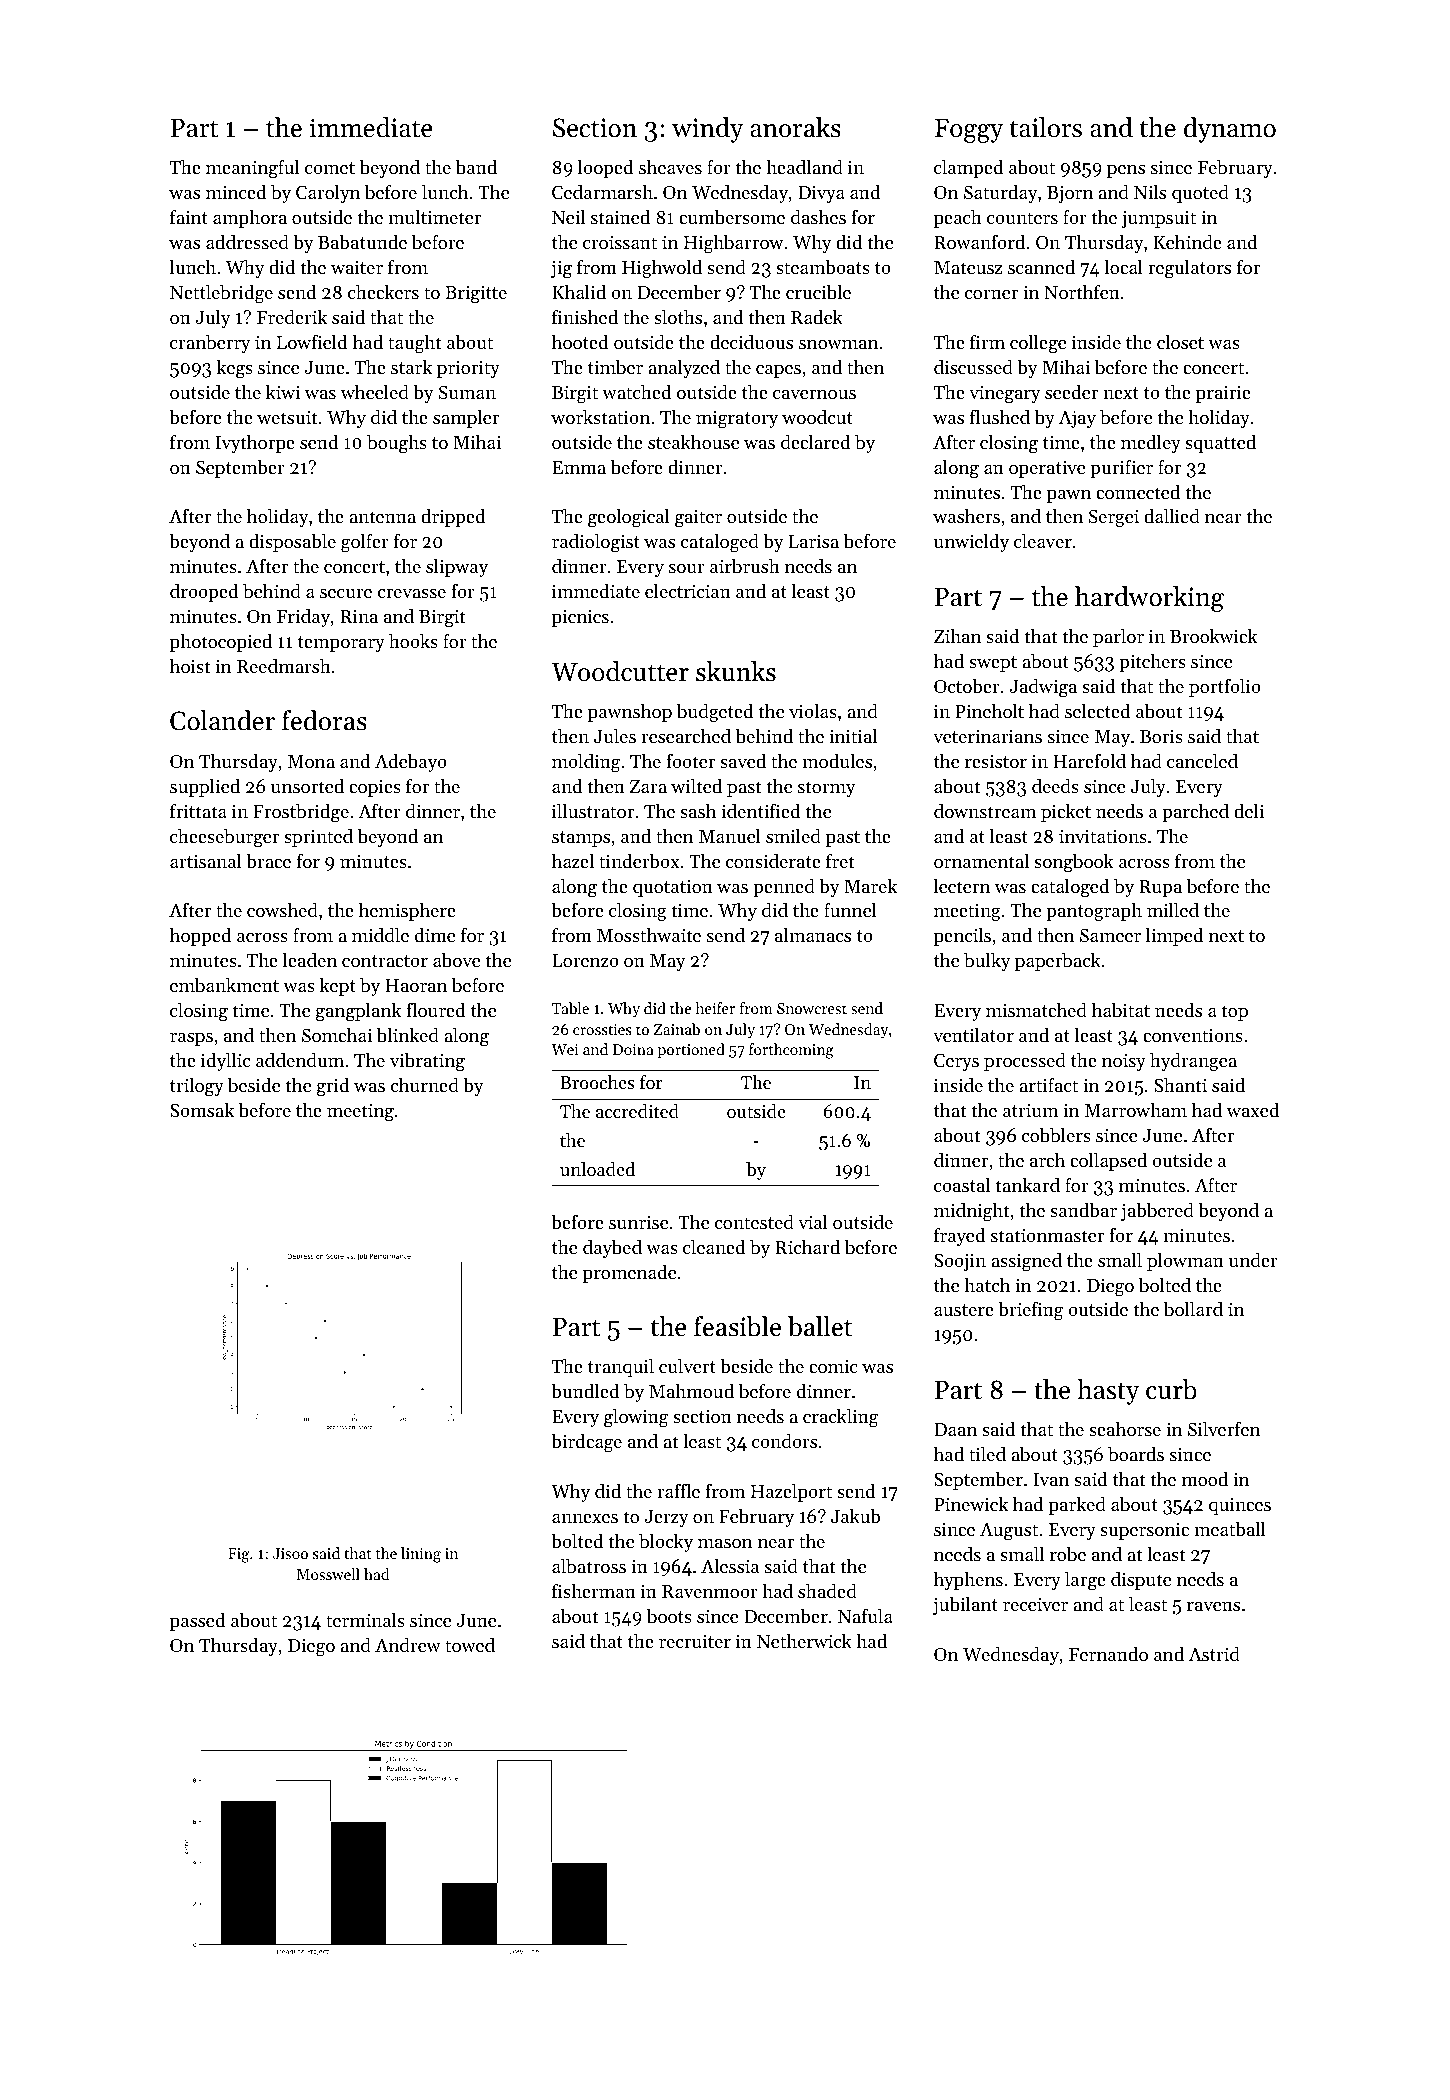 Image resolution: width=1450 pixels, height=2100 pixels. Describe the element at coordinates (585, 1391) in the screenshot. I see `bundled` at that location.
